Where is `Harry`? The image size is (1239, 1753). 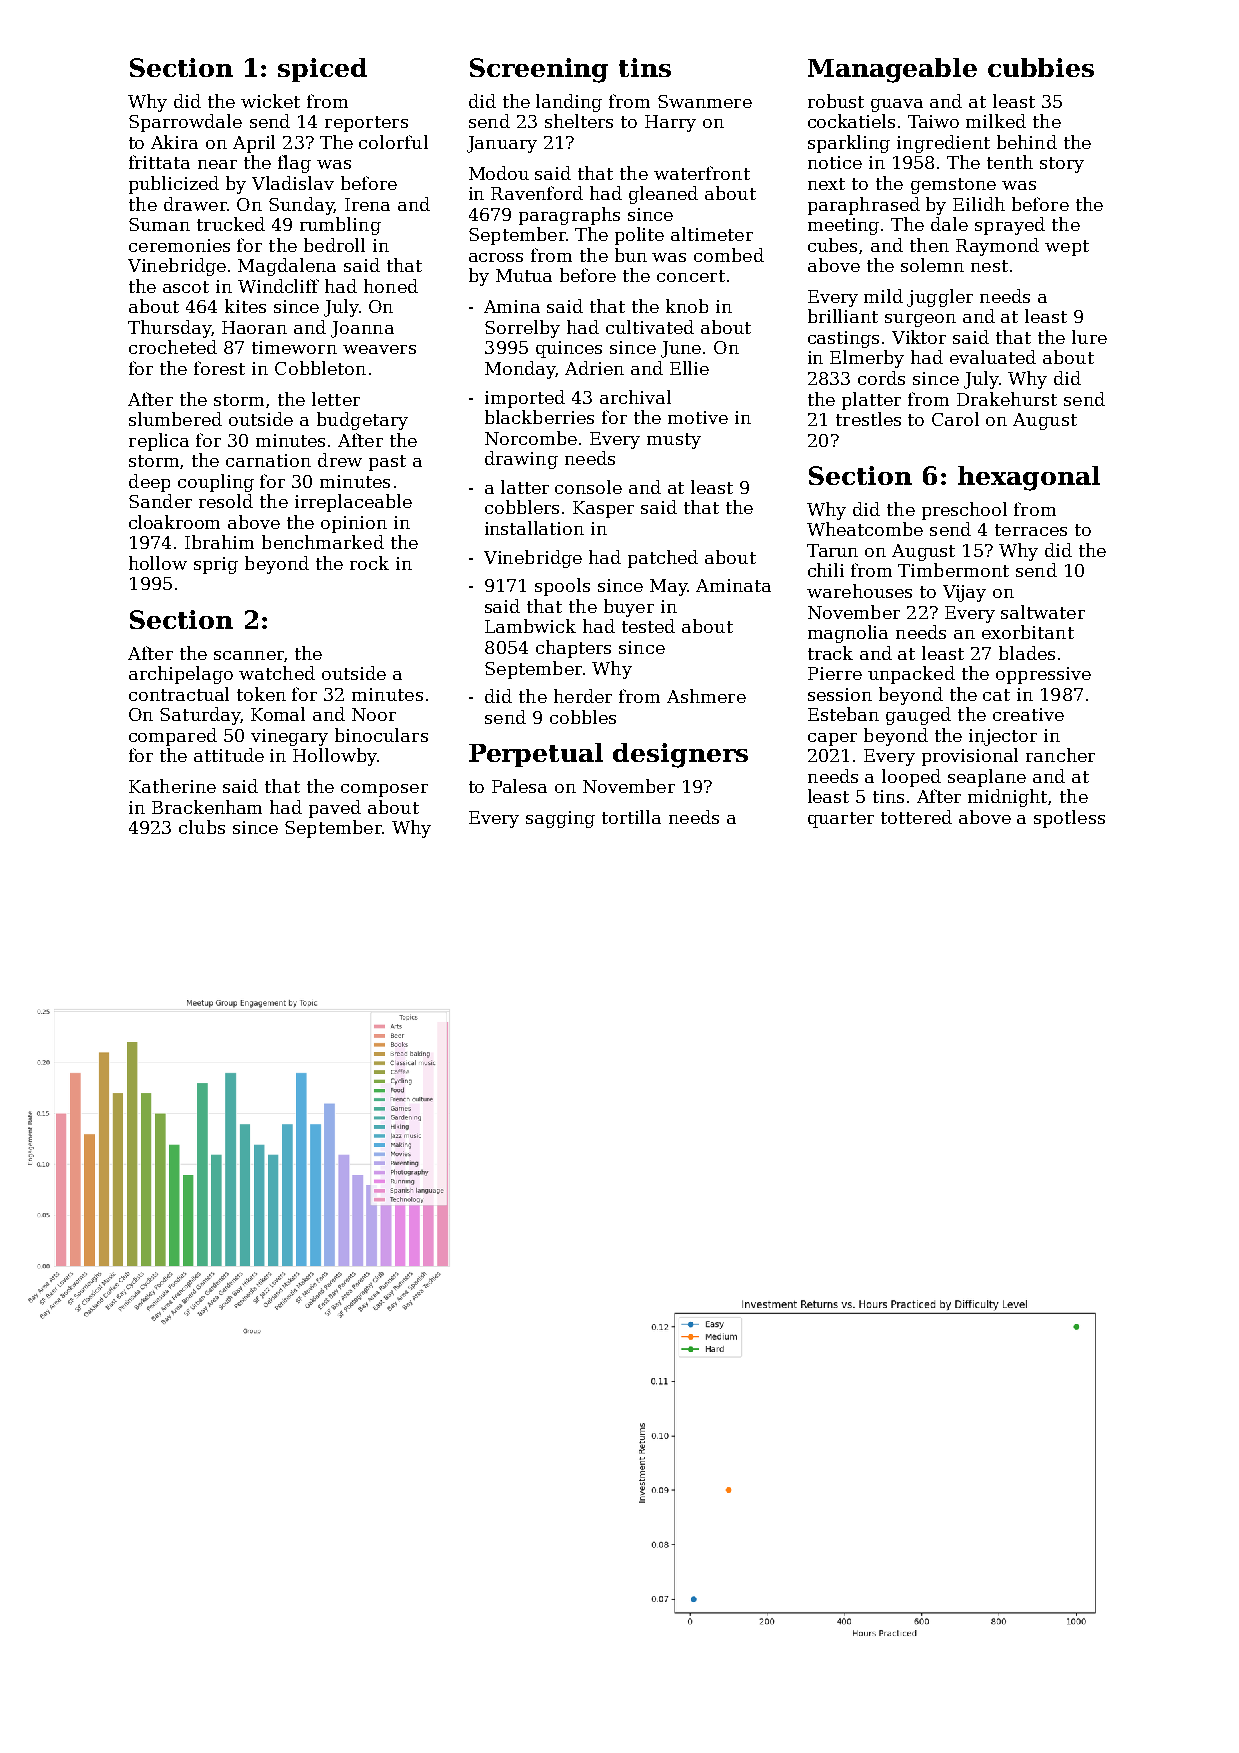 Harry is located at coordinates (670, 123).
